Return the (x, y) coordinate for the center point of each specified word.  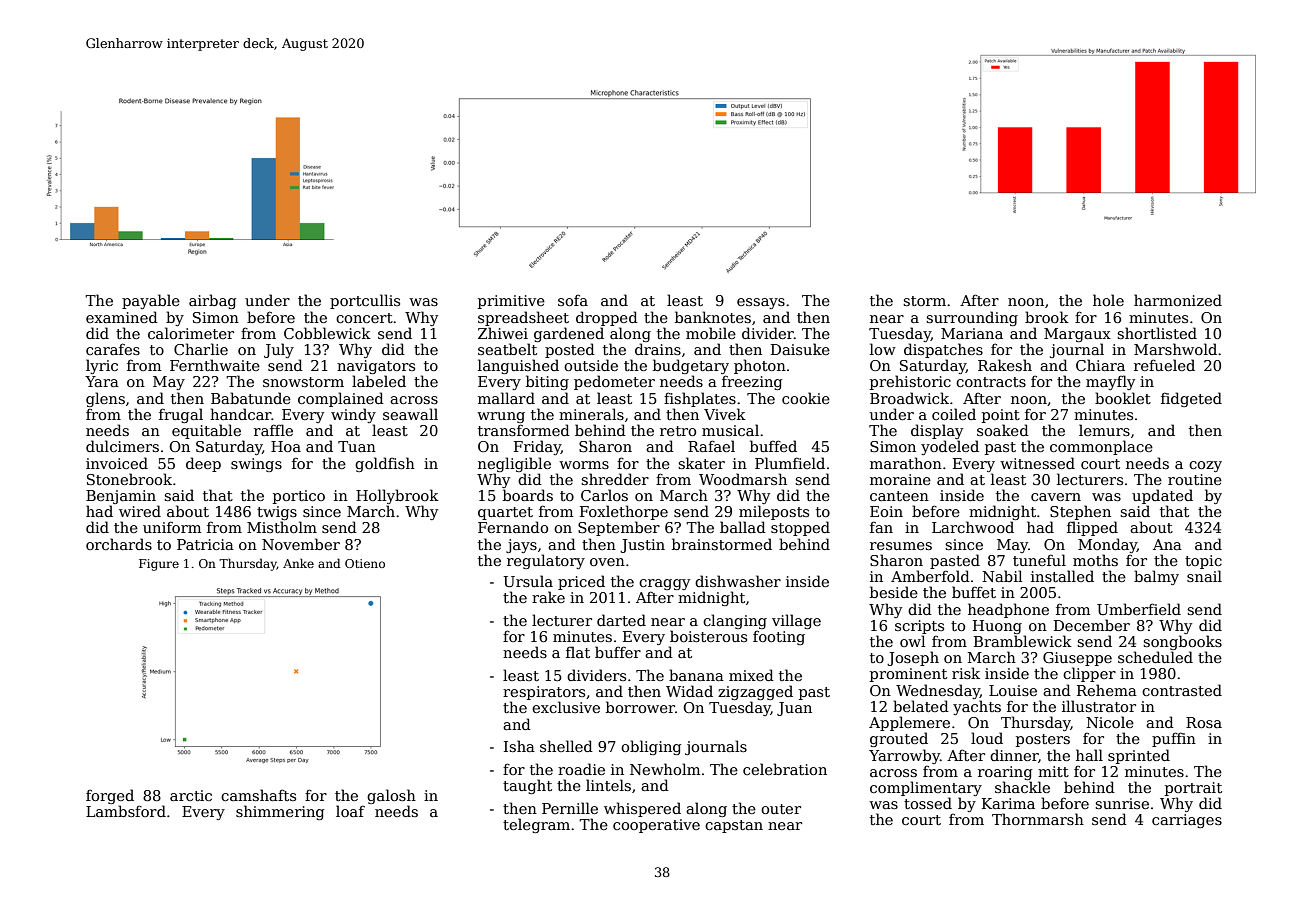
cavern (1056, 497)
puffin (1174, 739)
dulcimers (122, 446)
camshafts (258, 795)
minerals (591, 414)
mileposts (774, 512)
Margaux (1077, 335)
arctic (191, 795)
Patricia (205, 544)
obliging (651, 747)
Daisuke (800, 349)
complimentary (926, 788)
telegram (536, 825)
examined (122, 317)
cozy (1205, 466)
